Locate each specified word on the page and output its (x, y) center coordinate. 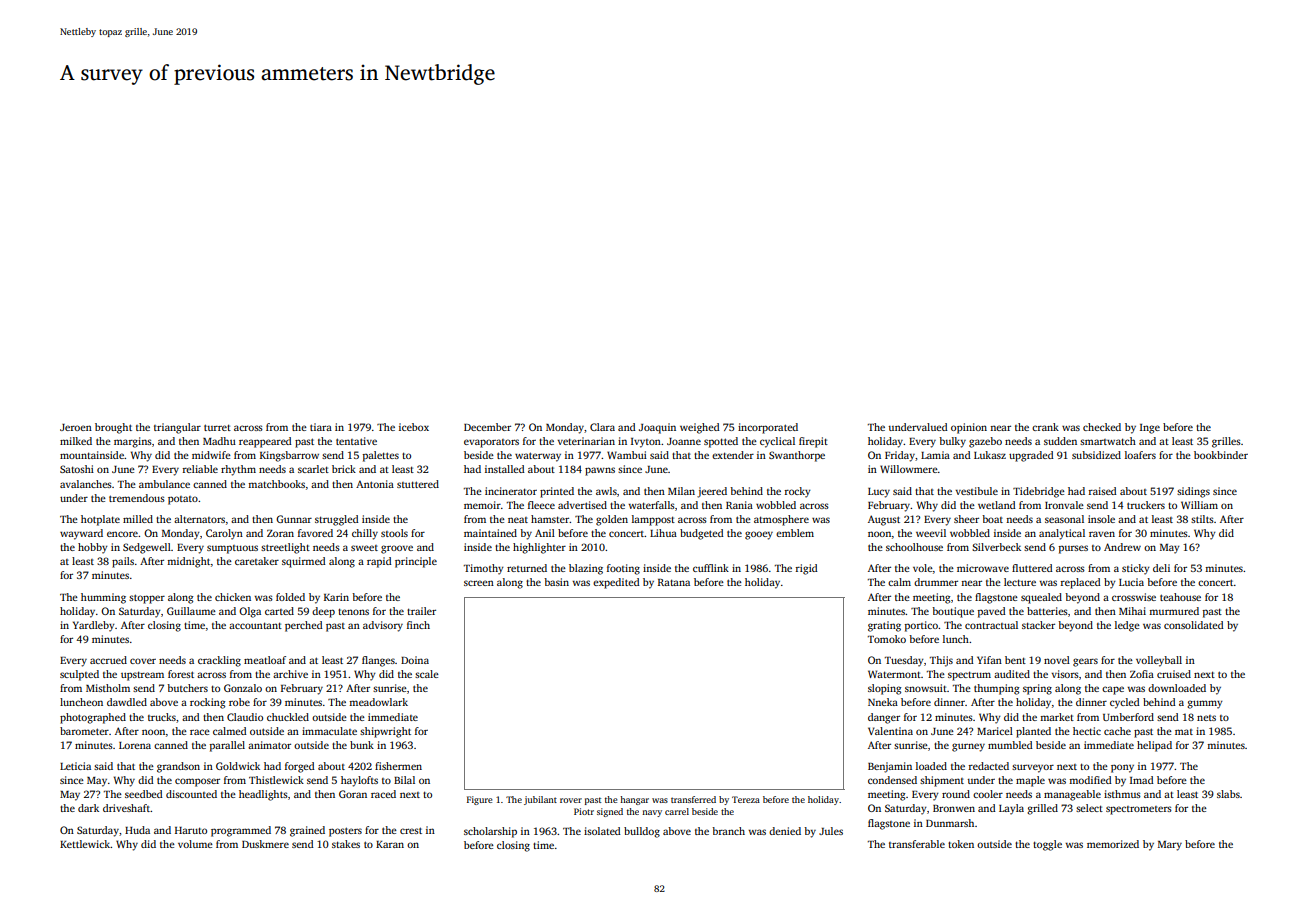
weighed (700, 428)
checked (1102, 427)
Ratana (674, 582)
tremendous (137, 498)
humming (103, 598)
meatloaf (265, 660)
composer (197, 782)
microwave (983, 568)
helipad (1154, 746)
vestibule (977, 491)
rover (571, 800)
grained (307, 831)
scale (427, 674)
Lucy (879, 493)
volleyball (1159, 661)
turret (217, 427)
